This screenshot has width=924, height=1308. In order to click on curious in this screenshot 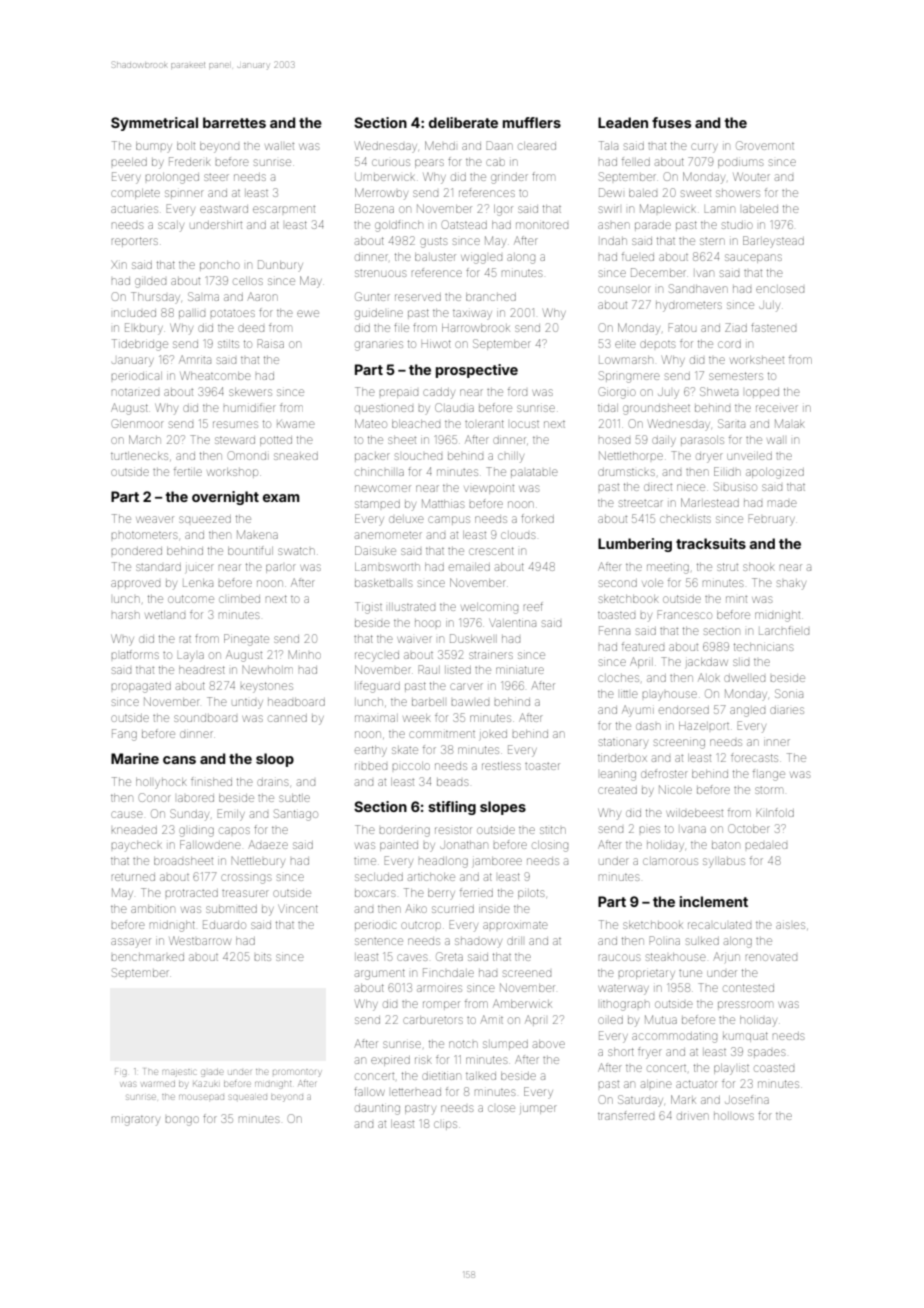, I will do `click(391, 162)`.
